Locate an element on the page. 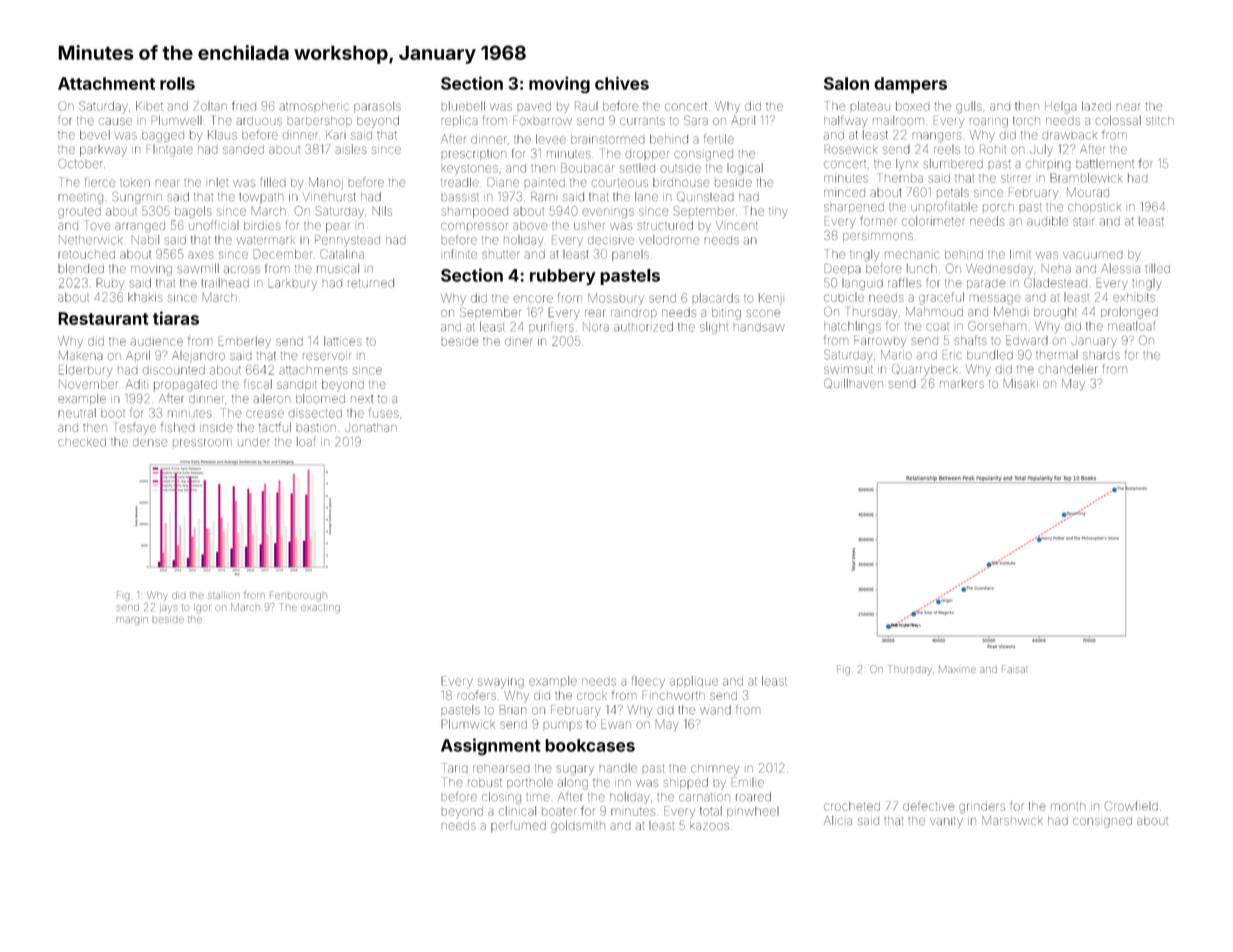 The image size is (1233, 952). Maxime is located at coordinates (957, 669).
